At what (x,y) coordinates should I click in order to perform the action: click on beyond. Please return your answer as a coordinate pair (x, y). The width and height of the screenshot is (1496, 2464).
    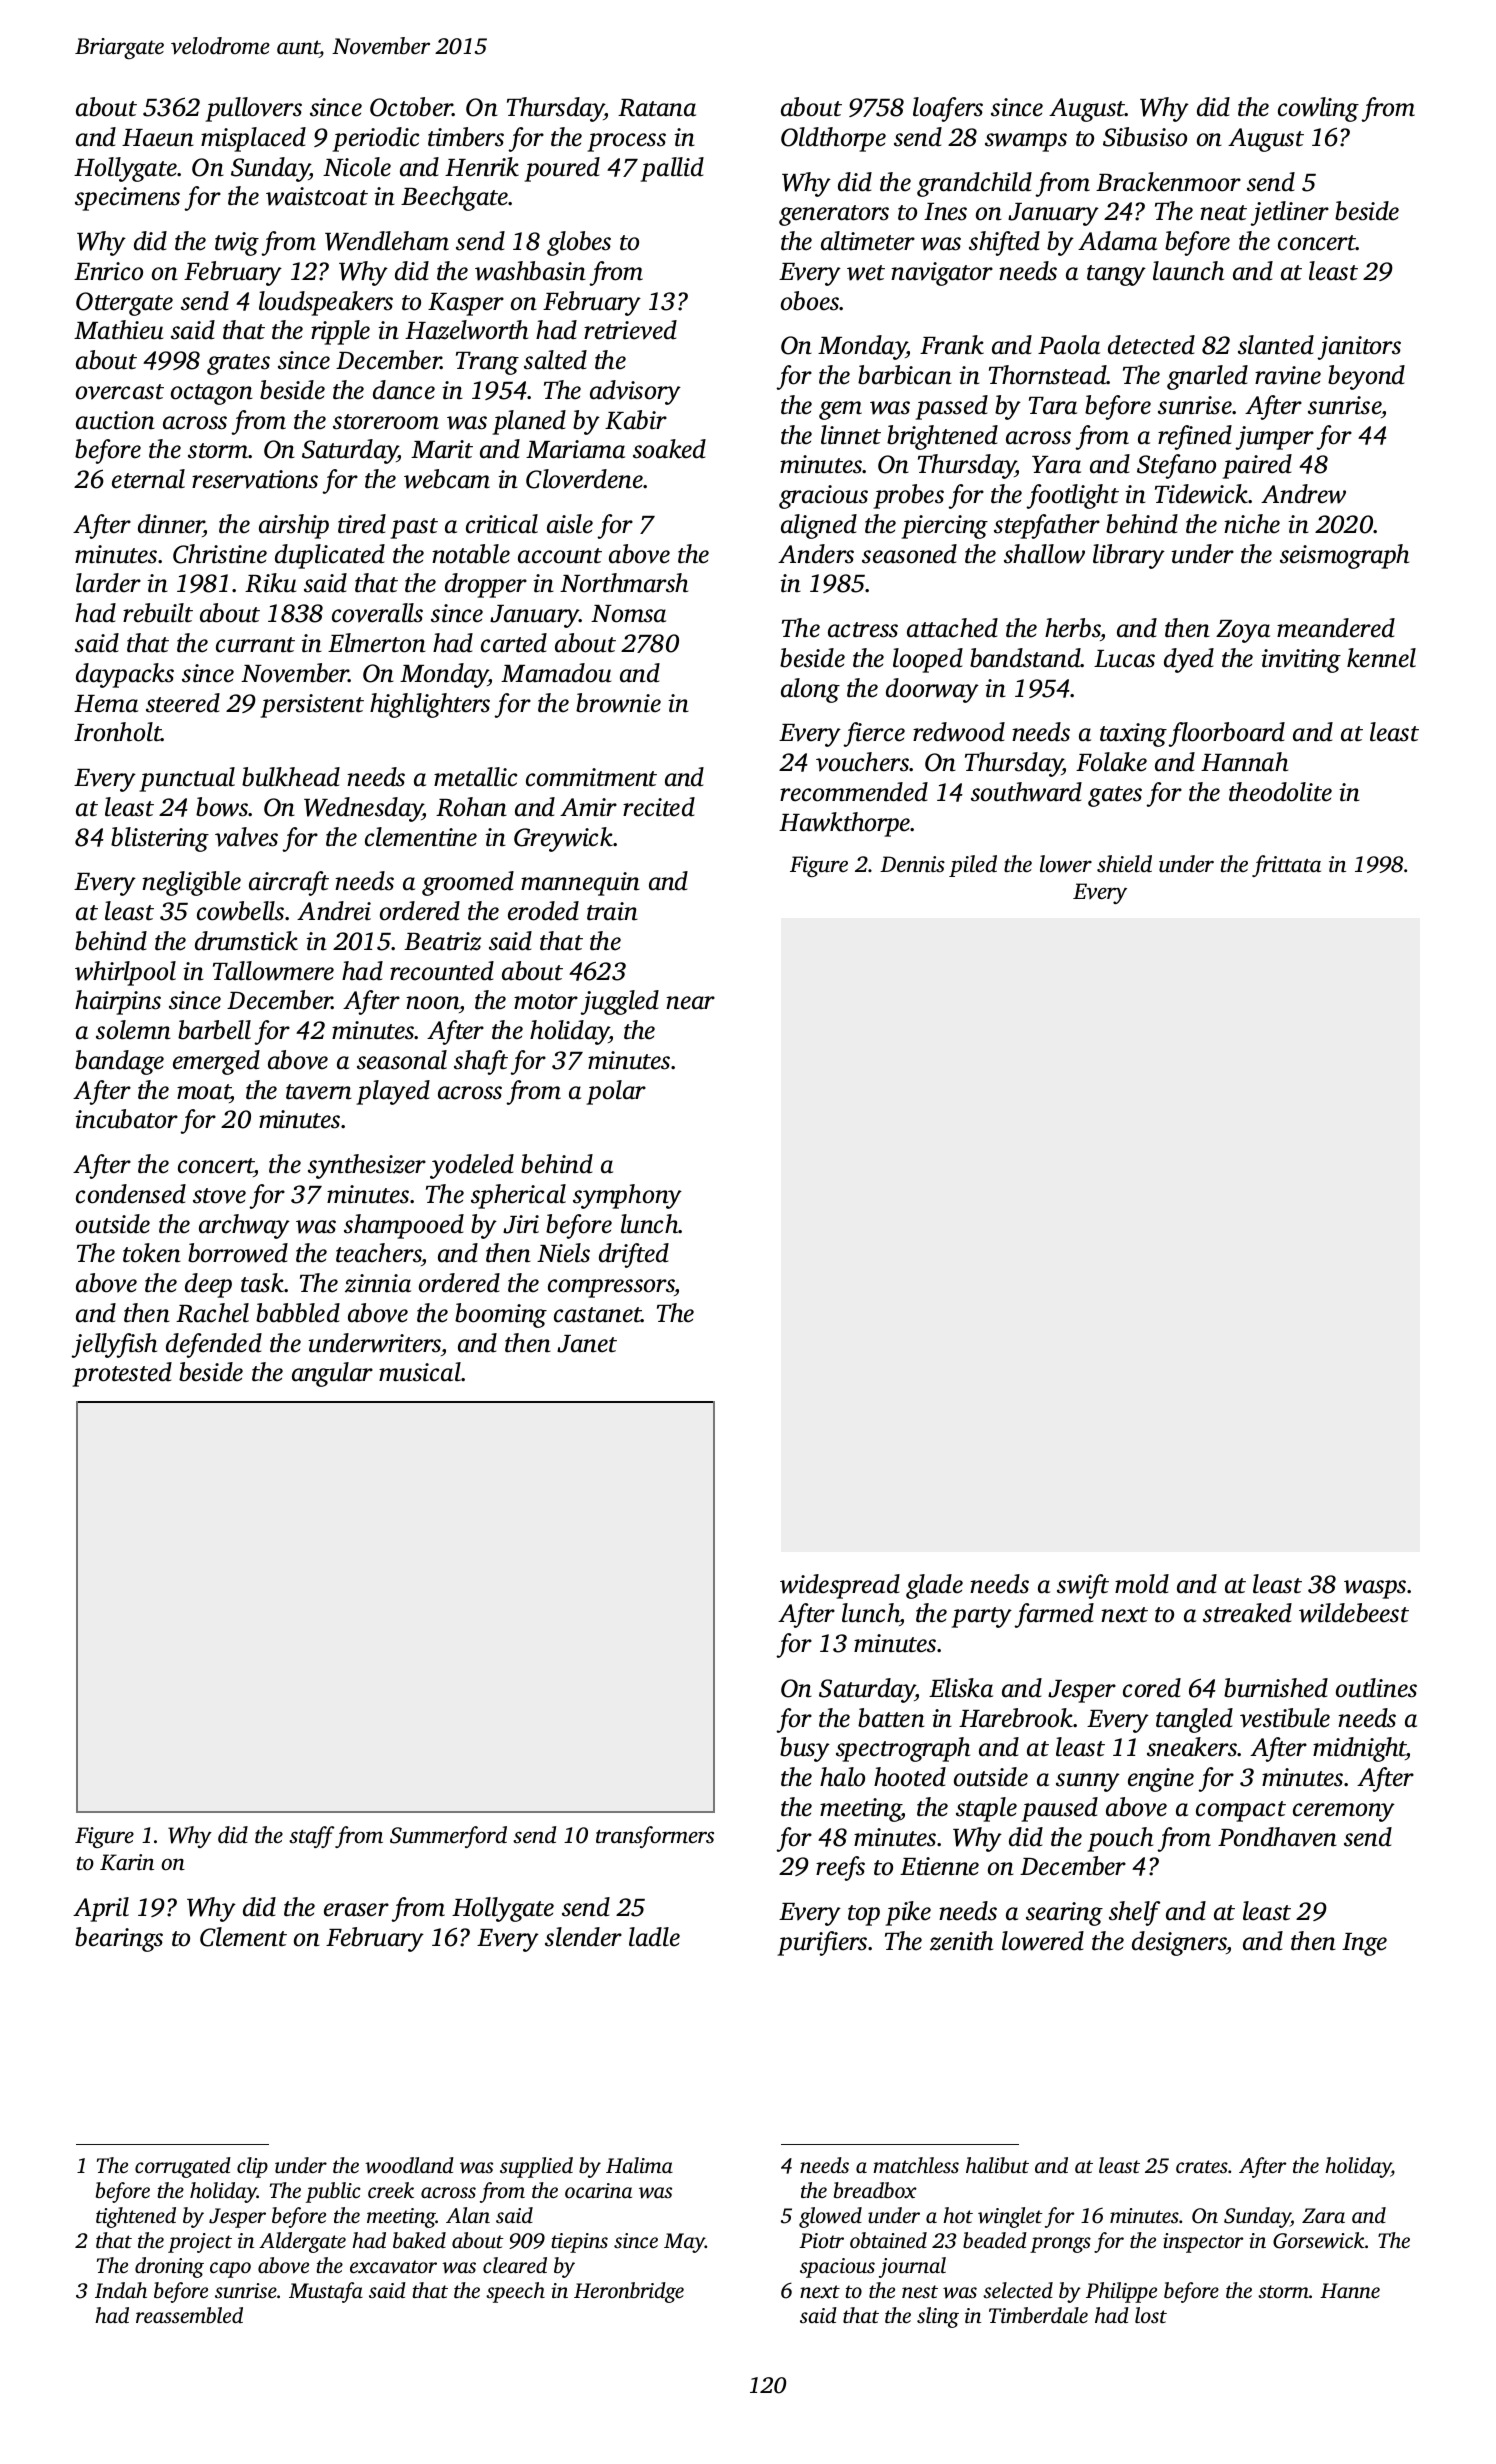
    Looking at the image, I should click on (1366, 377).
